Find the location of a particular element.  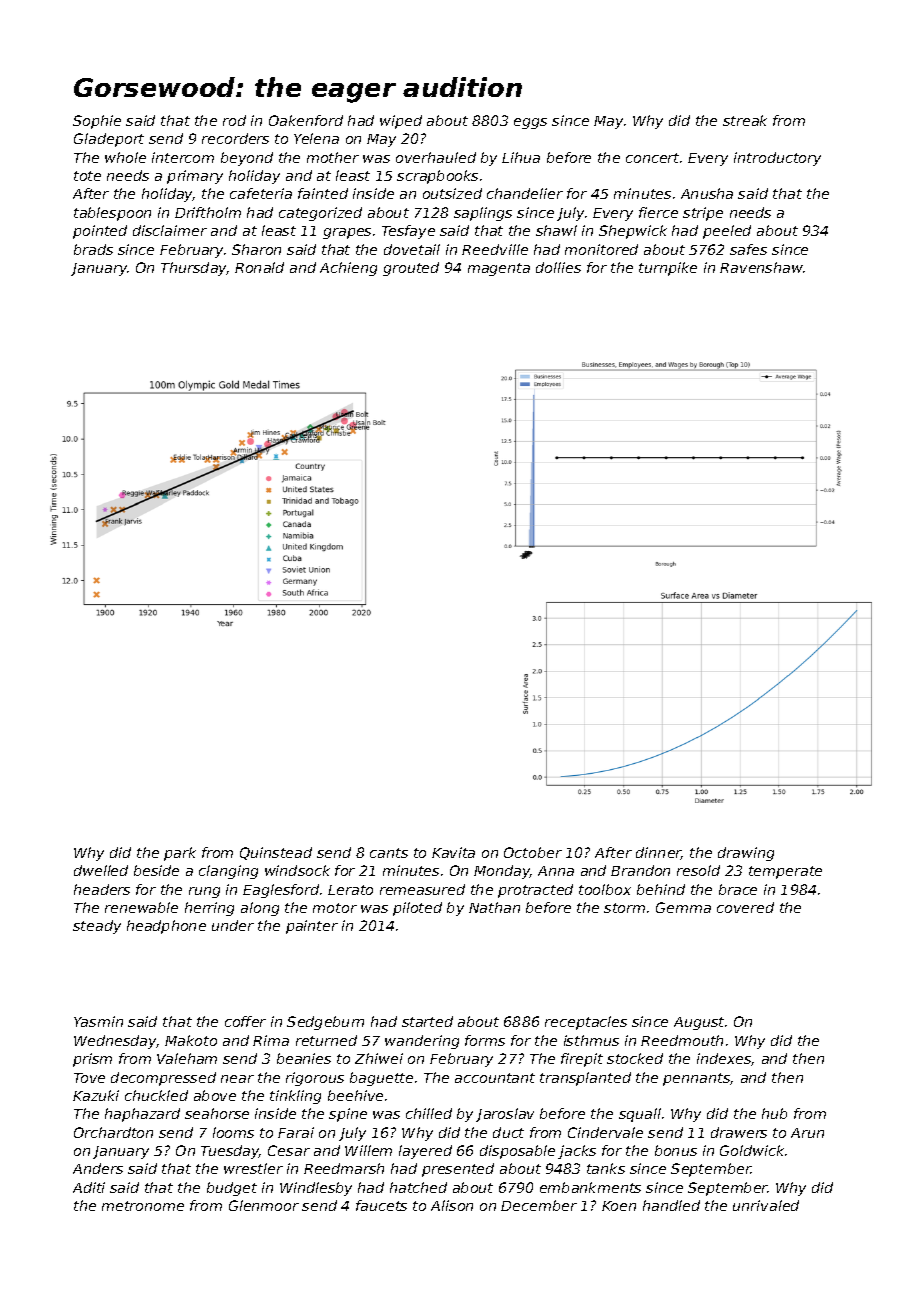

dollies is located at coordinates (558, 267).
